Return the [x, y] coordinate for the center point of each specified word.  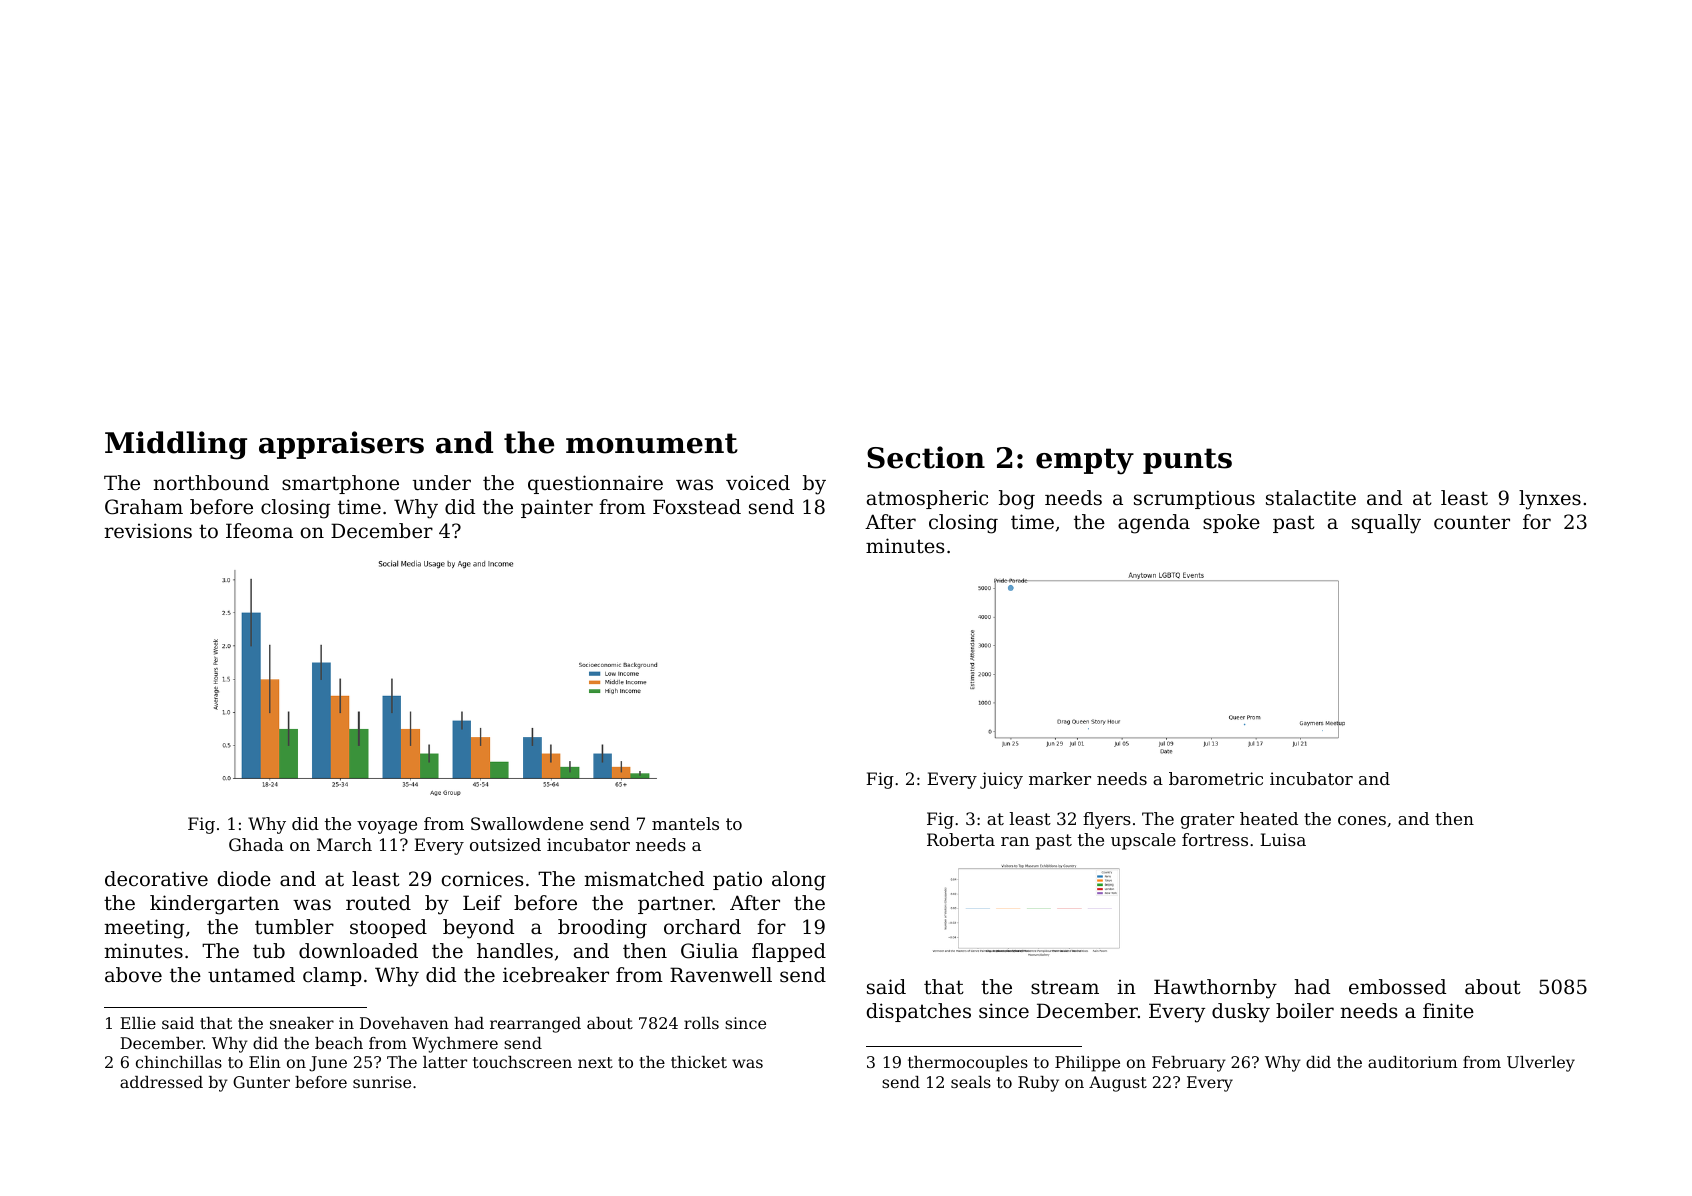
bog [1017, 500]
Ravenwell [721, 975]
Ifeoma [259, 531]
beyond [478, 929]
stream [1065, 987]
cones [1362, 820]
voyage [387, 827]
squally [1386, 524]
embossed [1397, 987]
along [799, 881]
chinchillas [179, 1062]
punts [1187, 461]
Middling [176, 445]
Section [926, 457]
